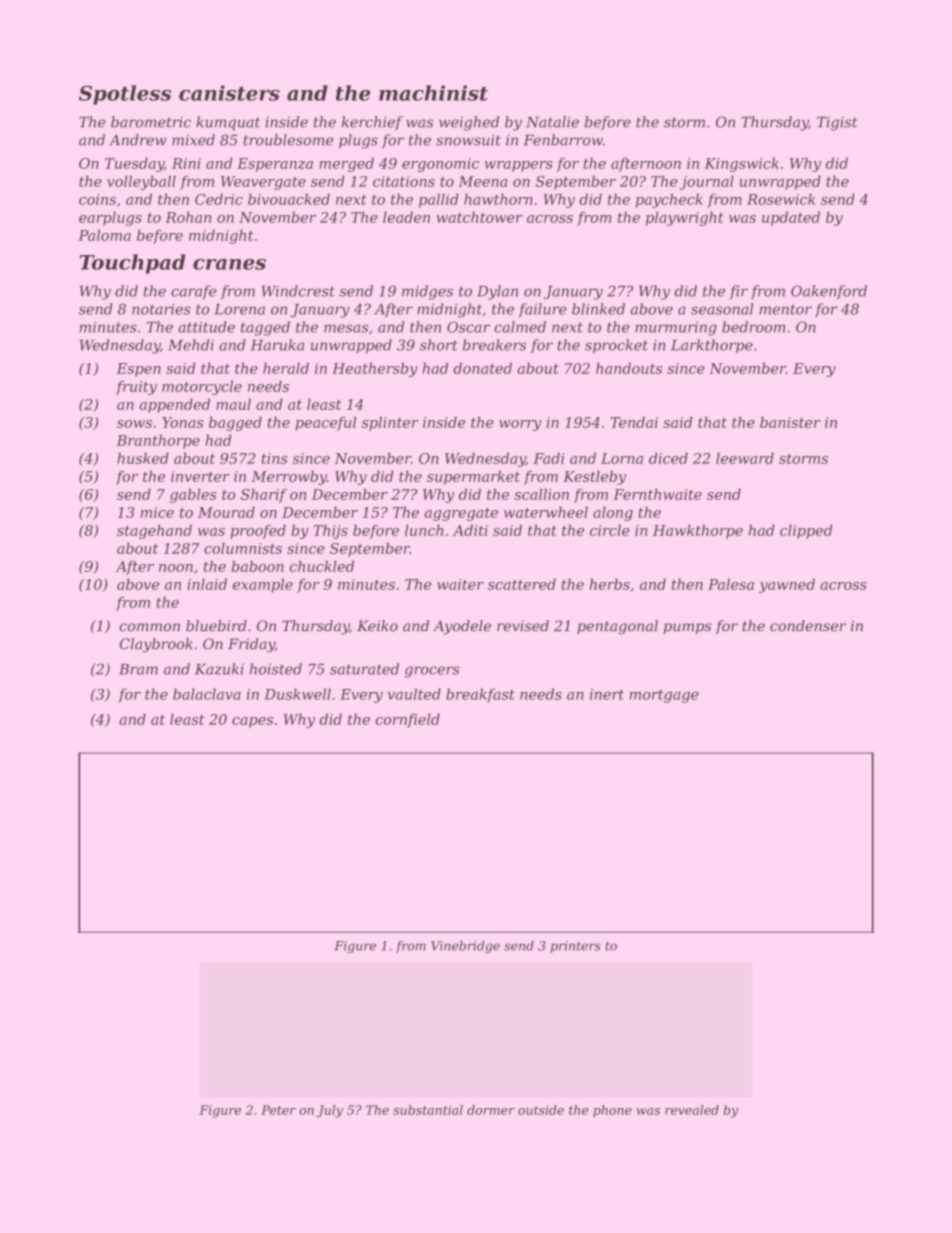 This document has height=1233, width=952. I want to click on updated, so click(791, 218).
